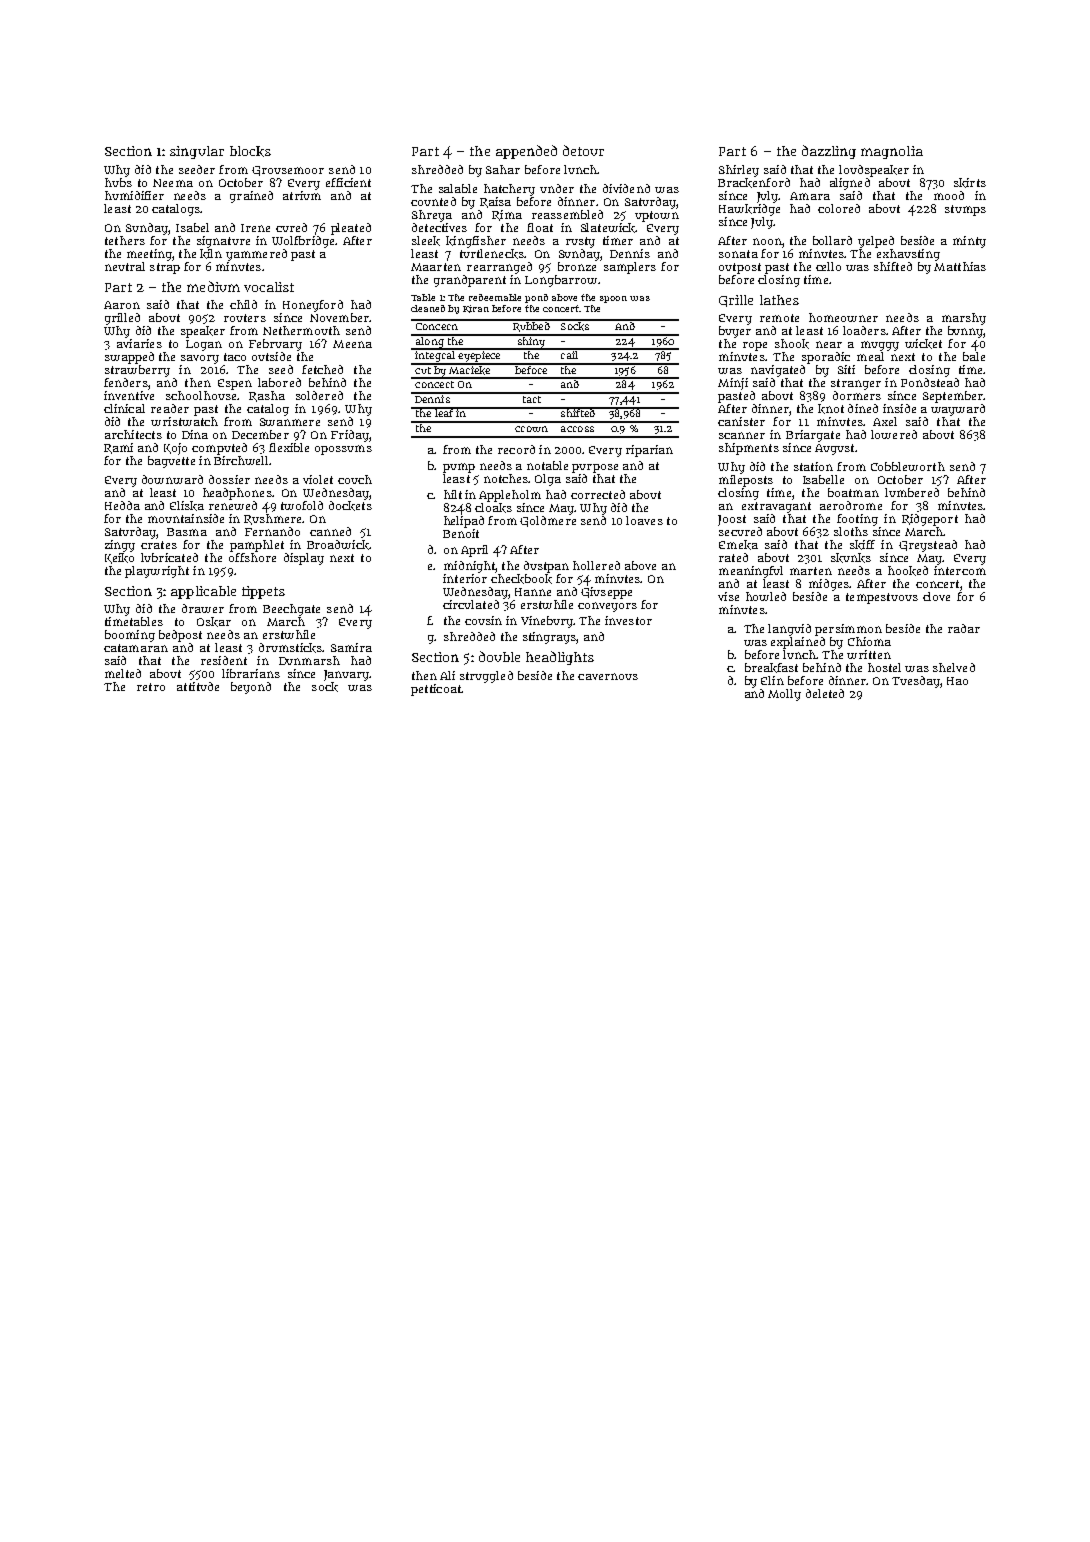  What do you see at coordinates (197, 152) in the document?
I see `singular` at bounding box center [197, 152].
